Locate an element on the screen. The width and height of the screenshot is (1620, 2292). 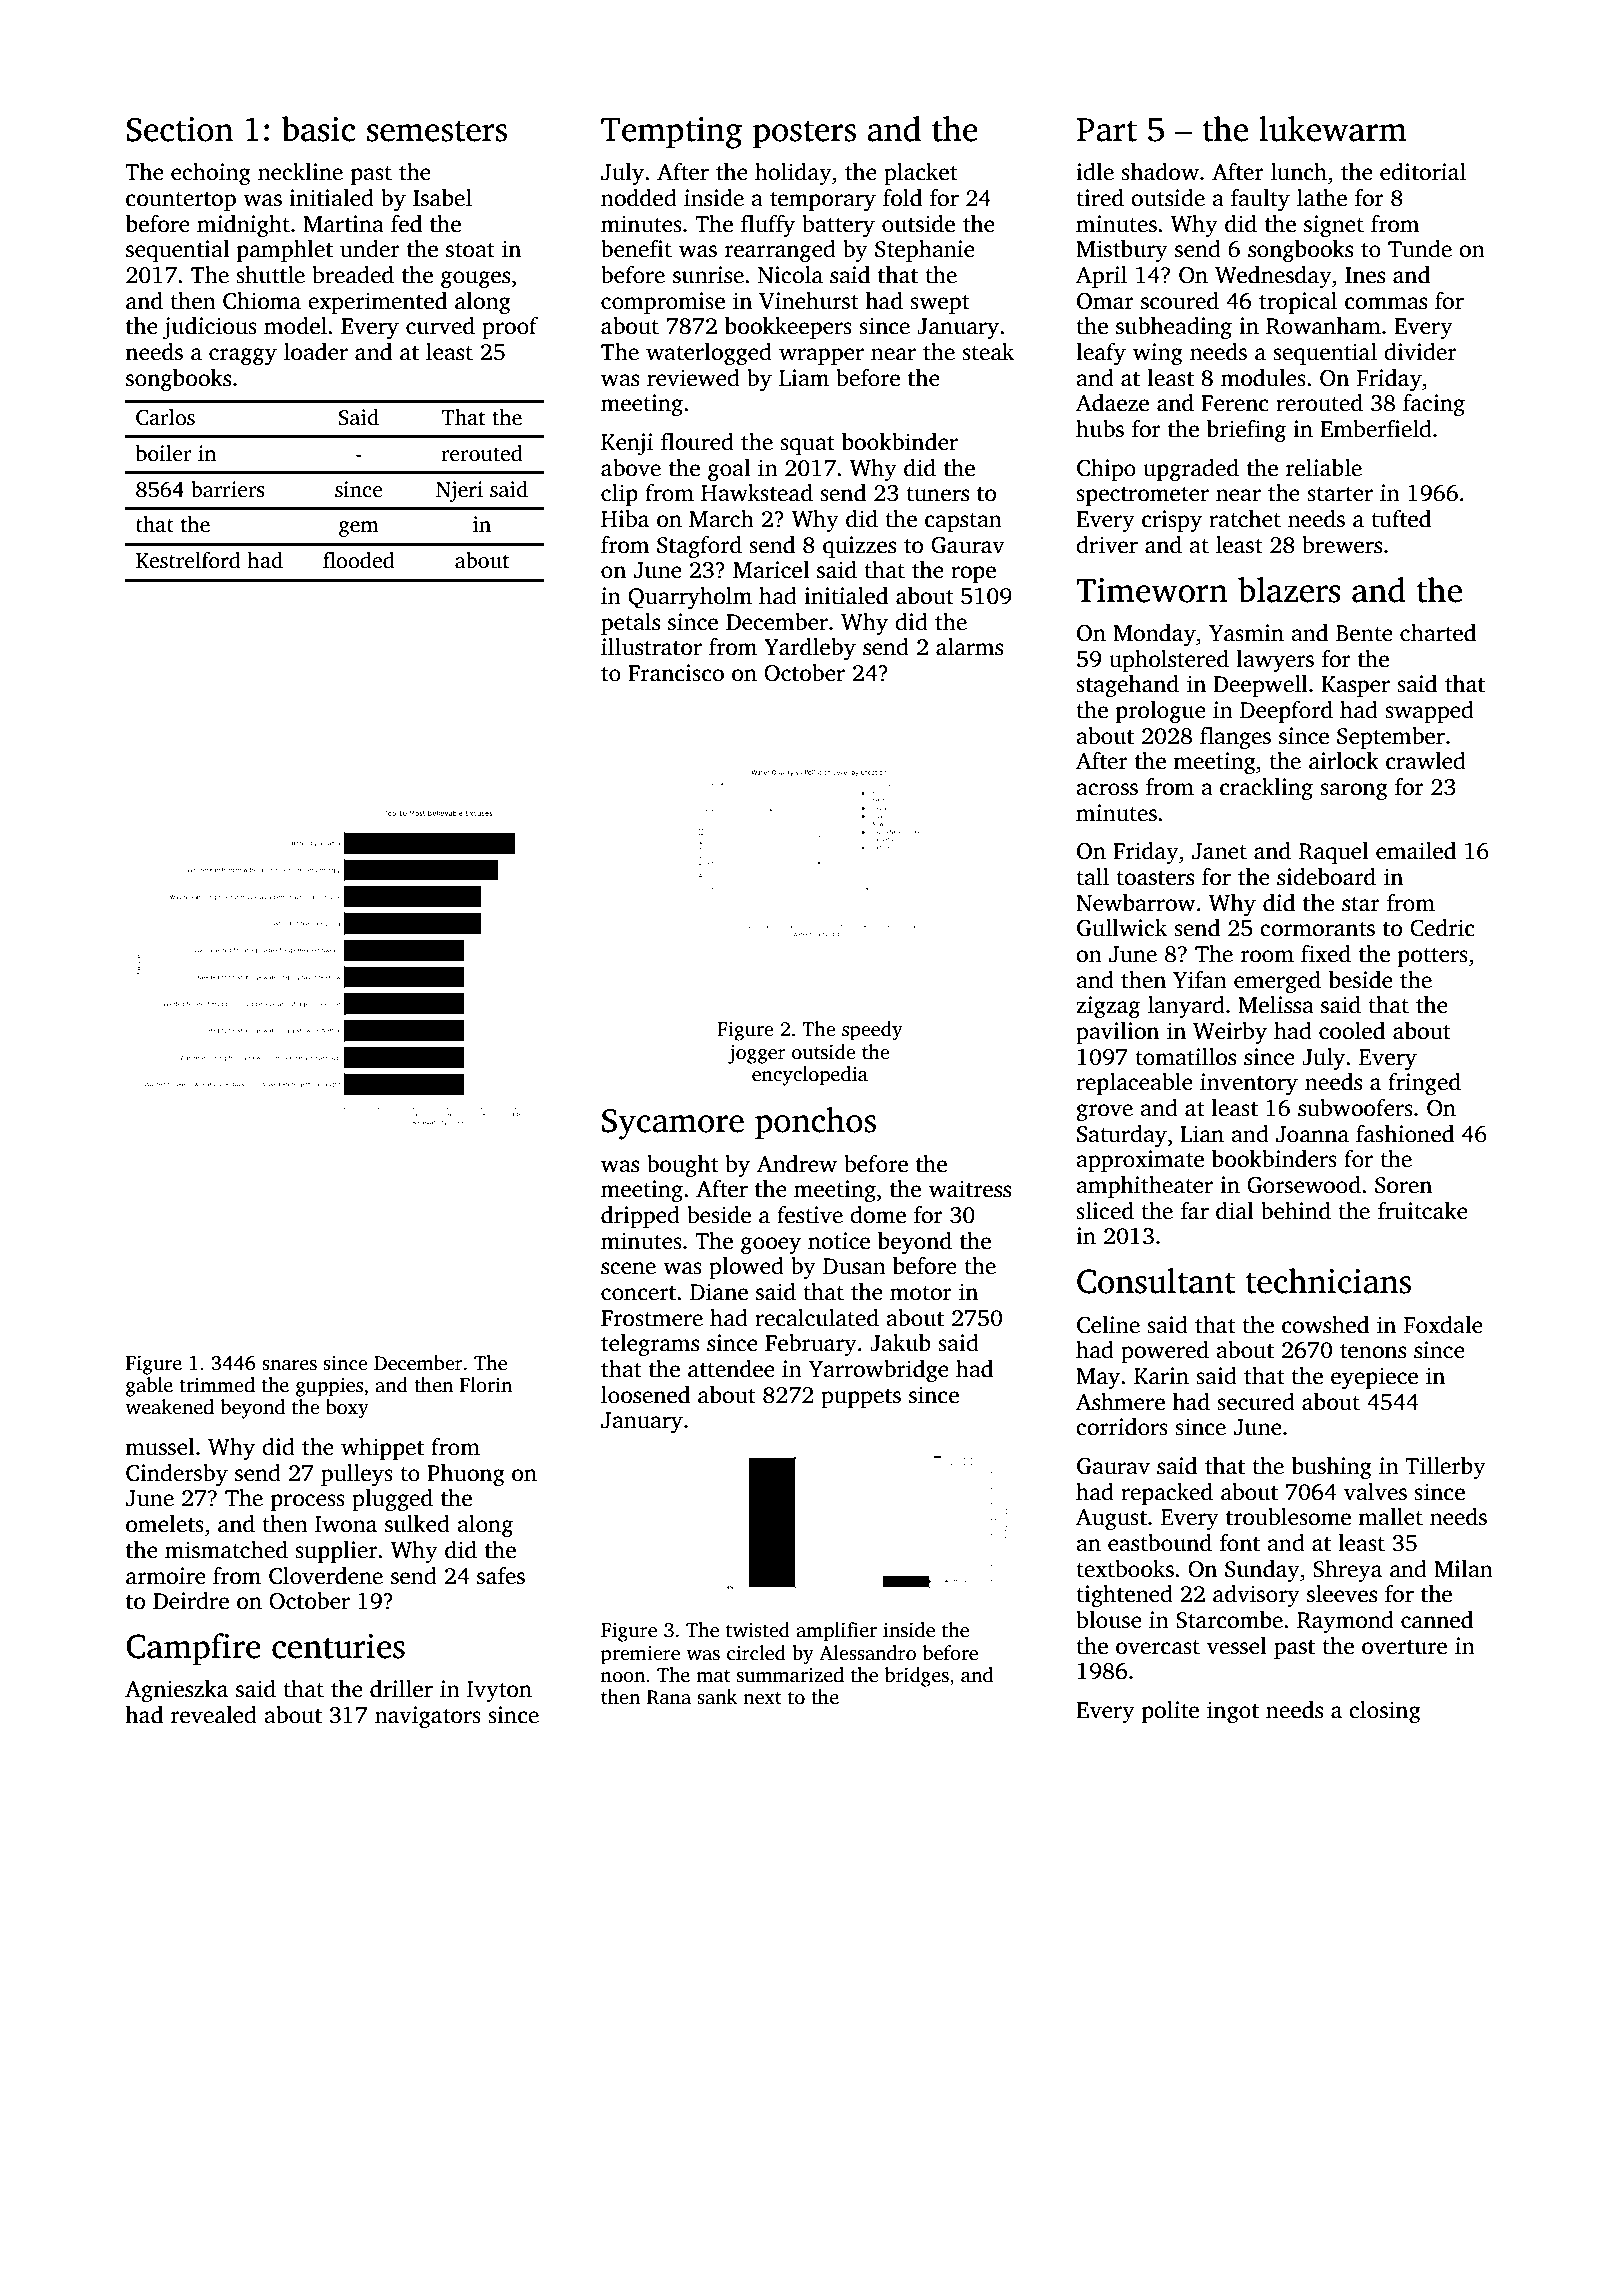
cowshed is located at coordinates (1325, 1325).
